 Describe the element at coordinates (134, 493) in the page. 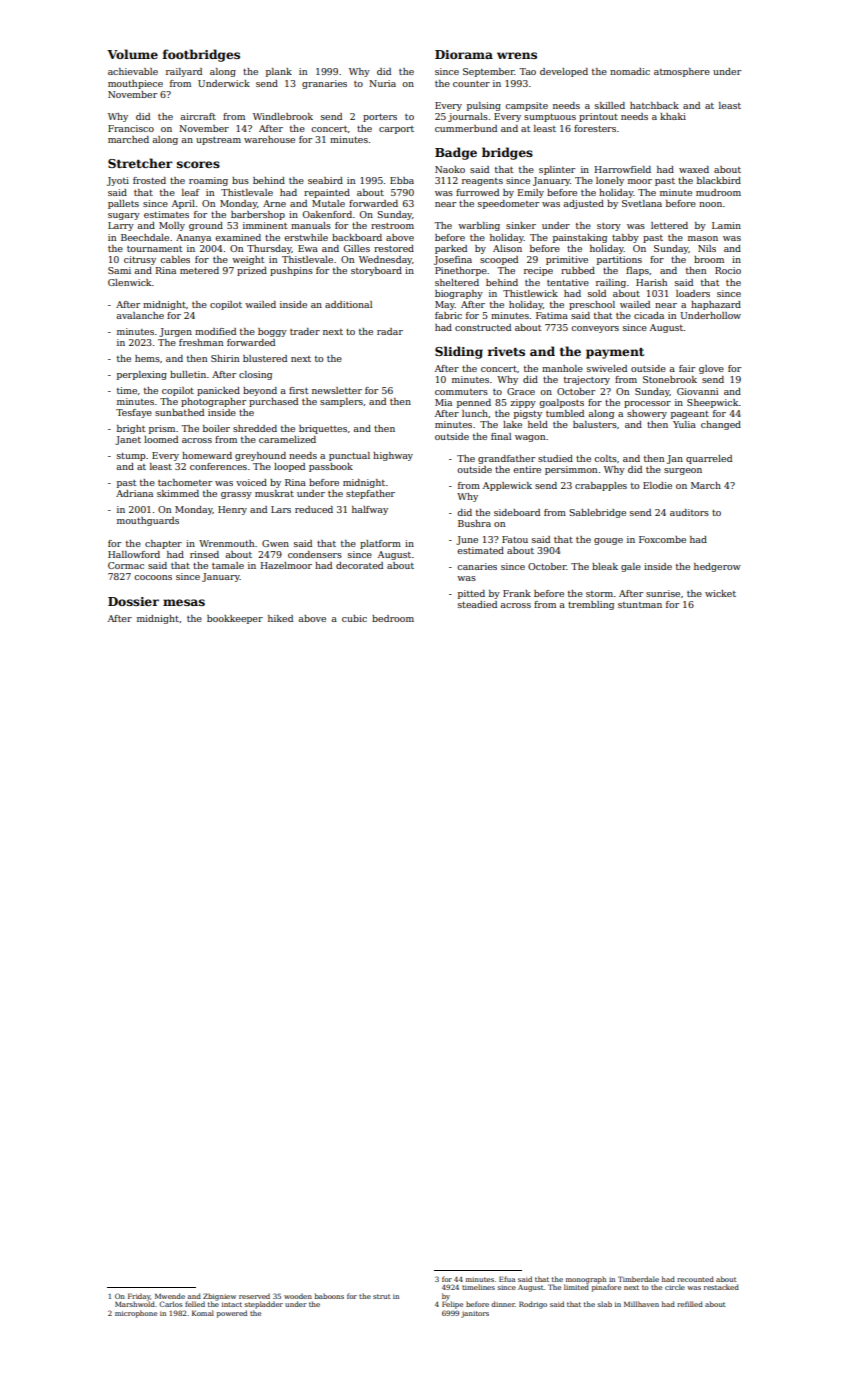

I see `Adriana` at that location.
